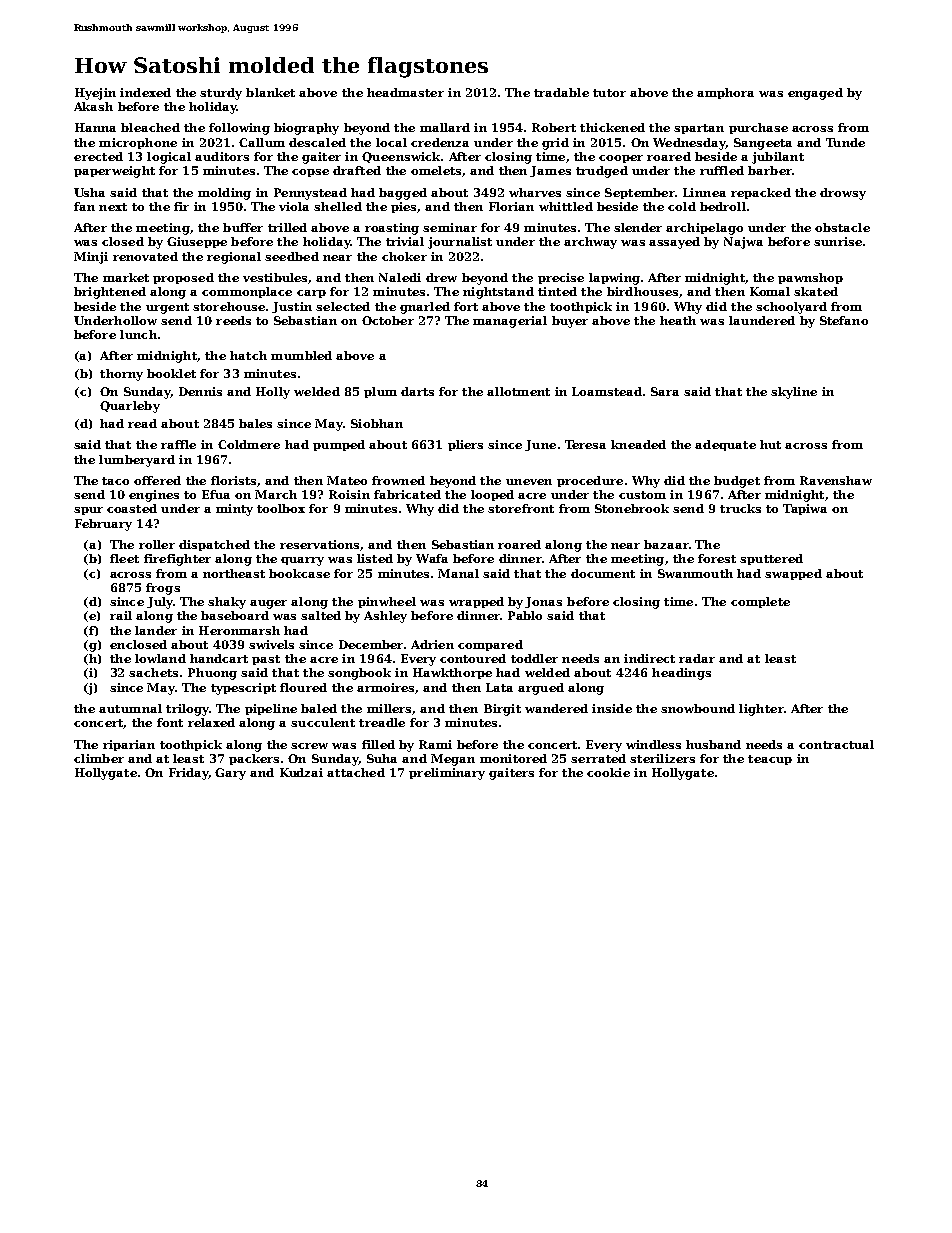 The image size is (952, 1233). Describe the element at coordinates (609, 93) in the page. I see `tutor` at that location.
